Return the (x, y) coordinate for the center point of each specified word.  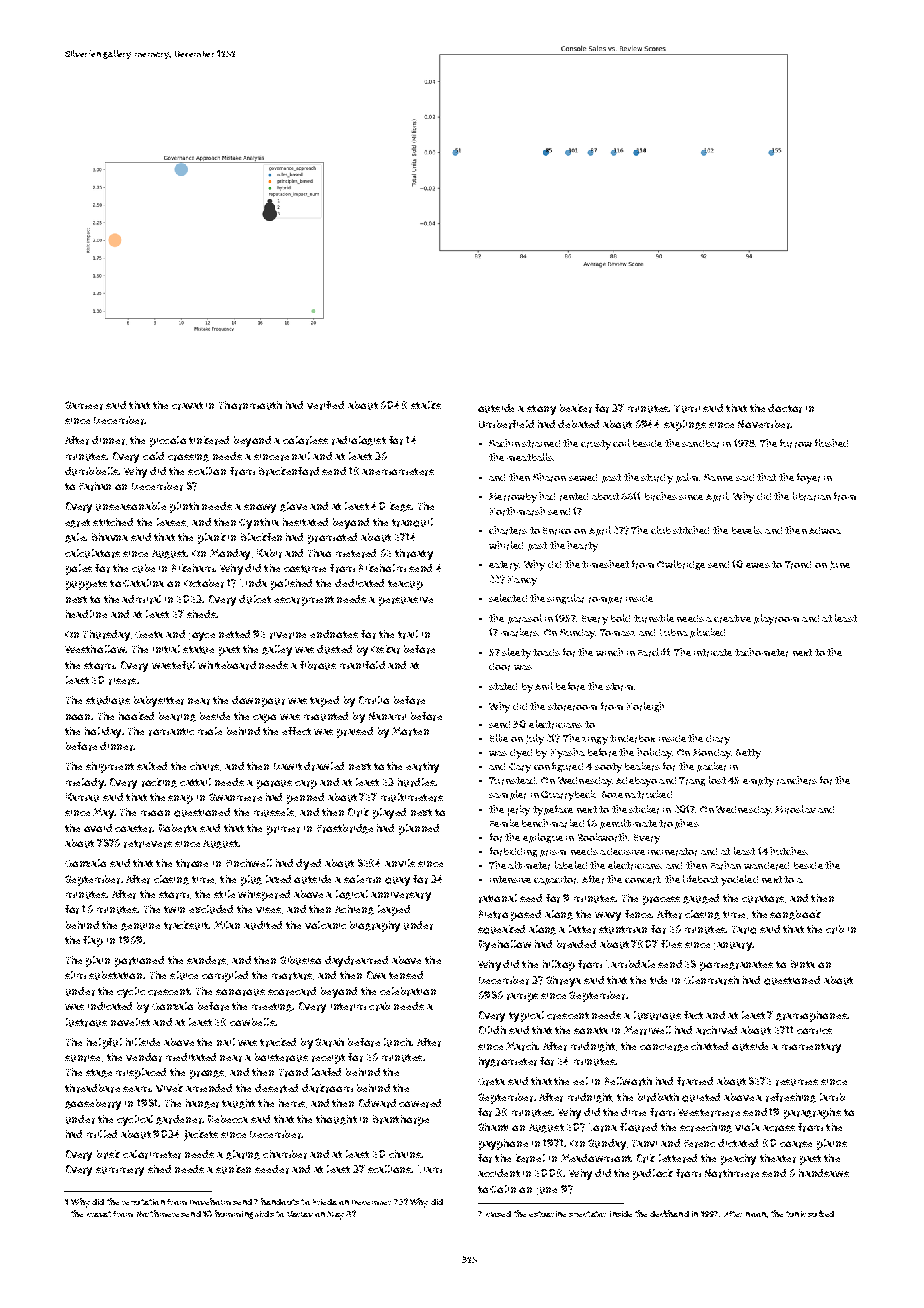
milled (102, 1134)
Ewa (376, 975)
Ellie (499, 738)
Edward (377, 1103)
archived (716, 1030)
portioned (139, 961)
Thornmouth (250, 405)
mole (210, 731)
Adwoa (825, 530)
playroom (776, 619)
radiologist (359, 441)
